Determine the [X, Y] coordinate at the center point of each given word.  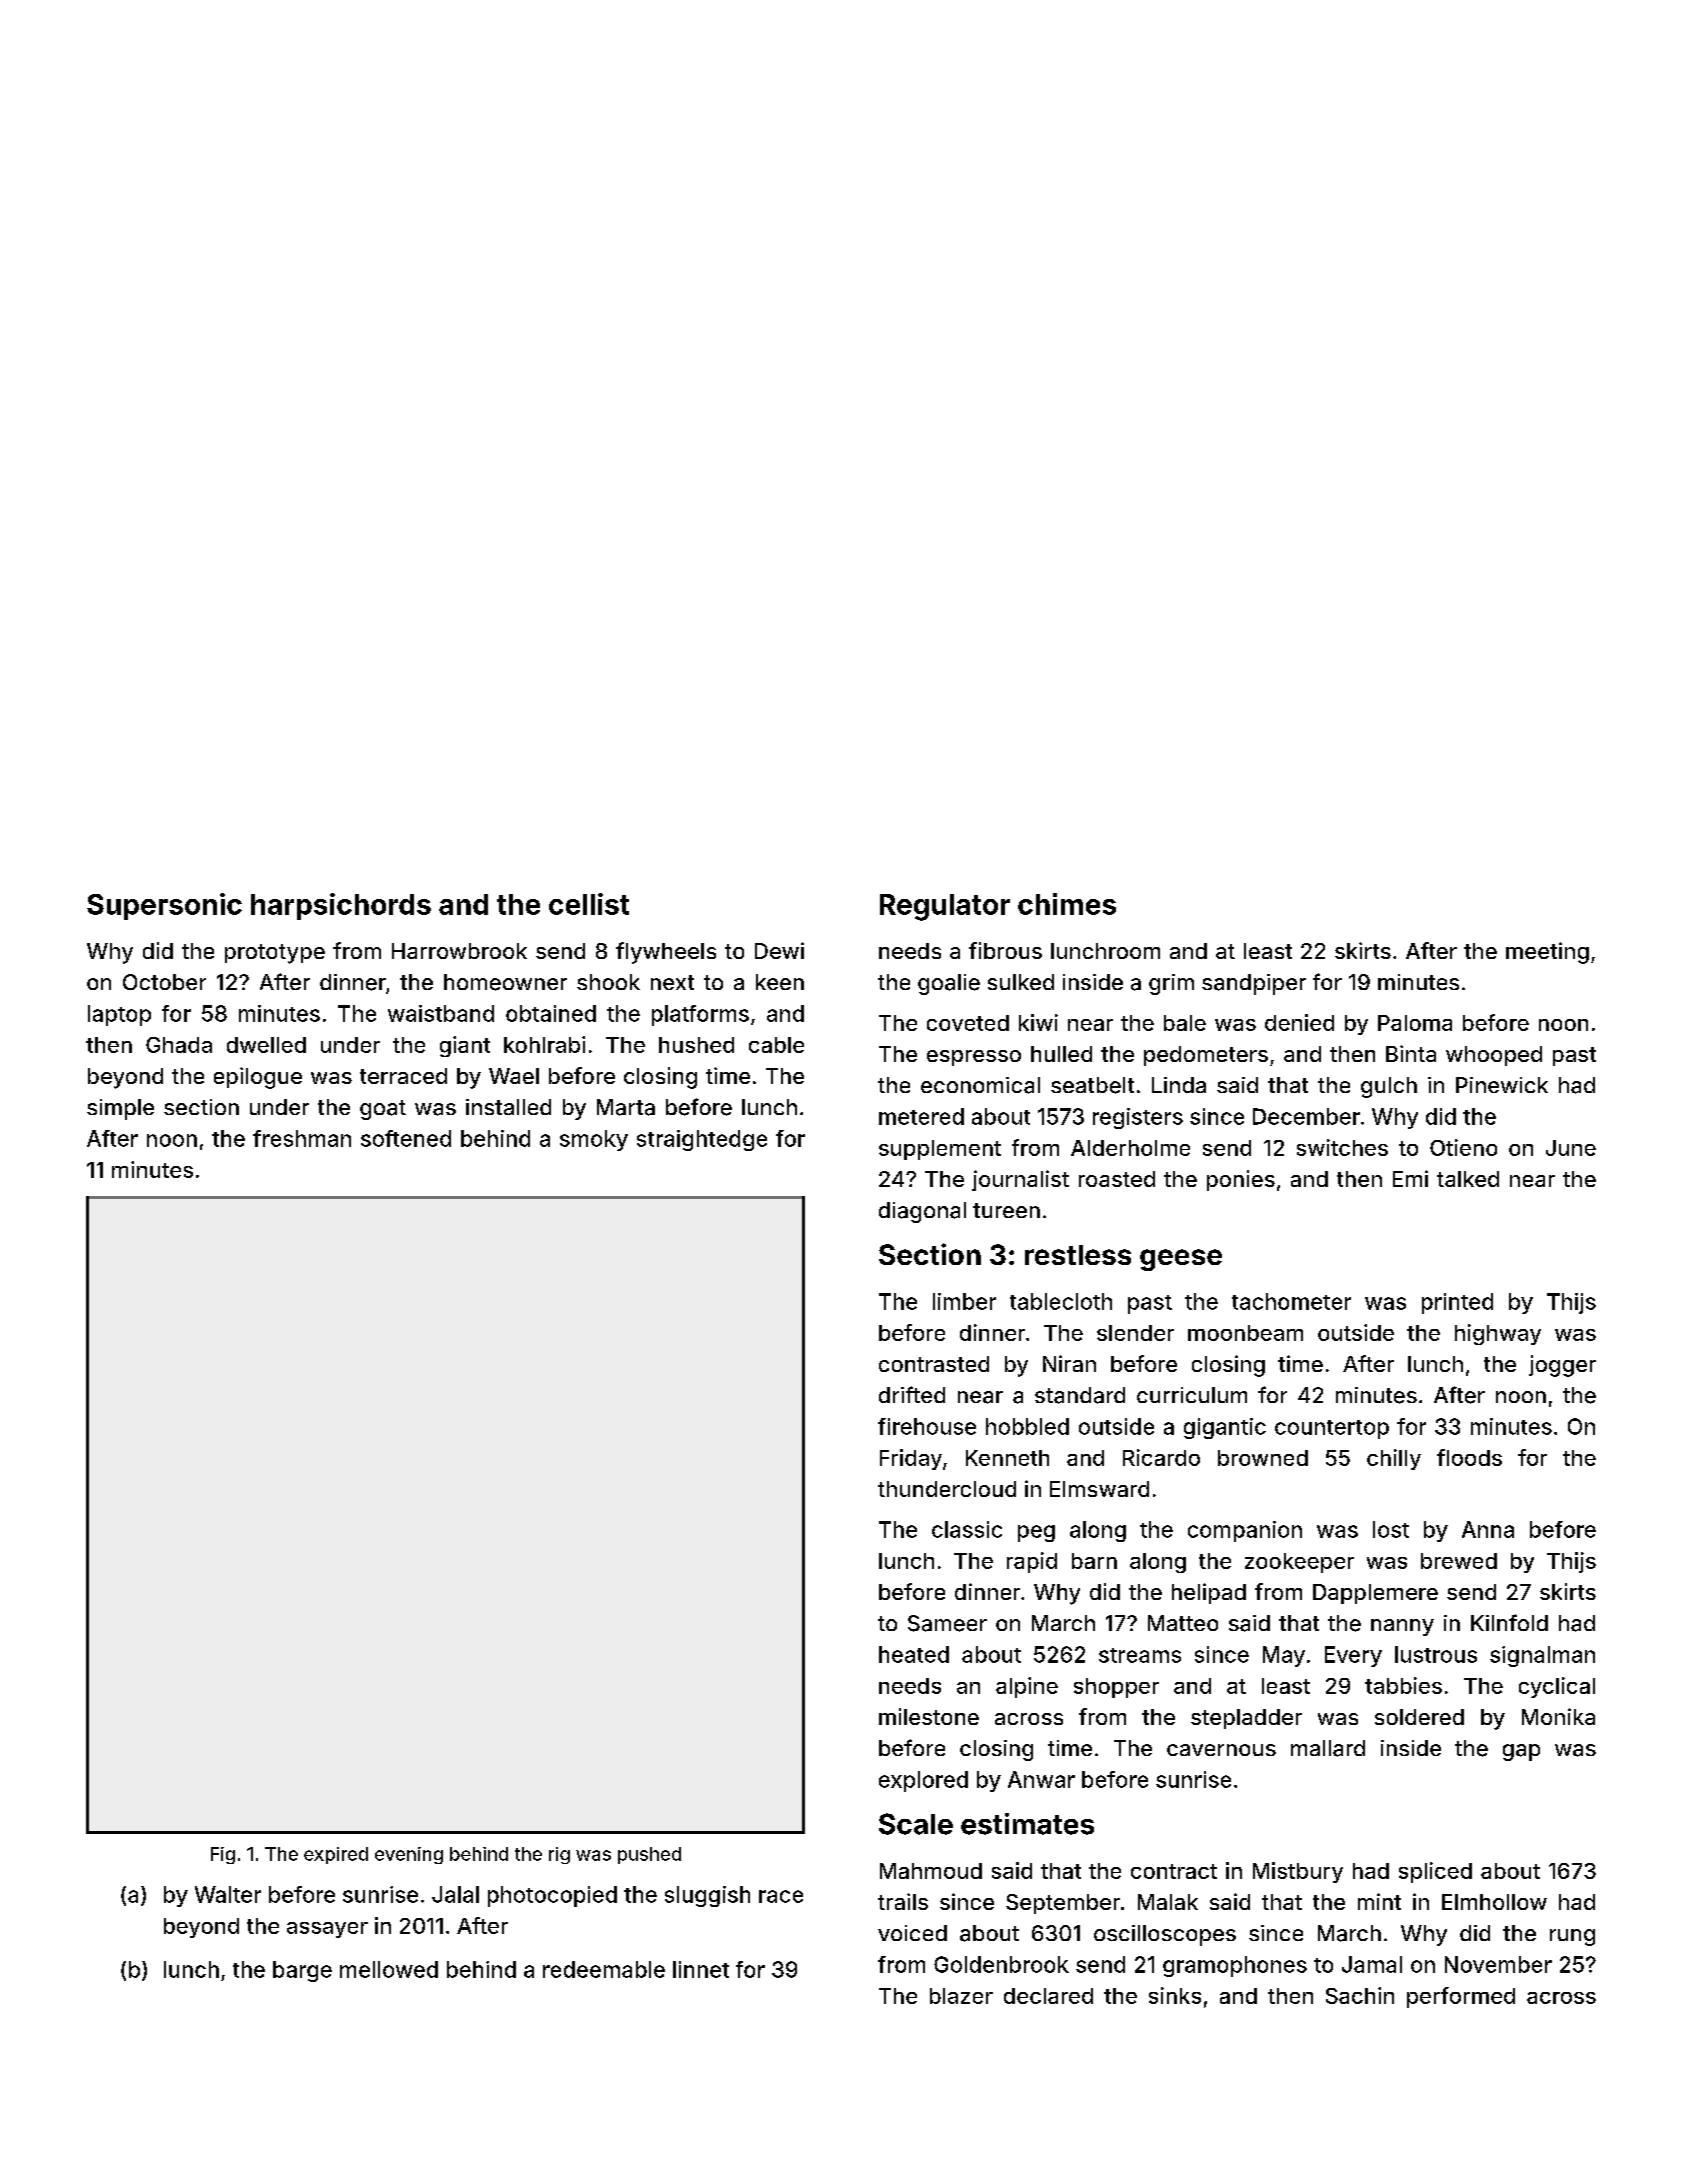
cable [776, 1045]
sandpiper [1254, 984]
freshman [302, 1138]
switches [1342, 1147]
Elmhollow [1494, 1902]
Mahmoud [931, 1871]
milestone [929, 1716]
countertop [1332, 1429]
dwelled [266, 1045]
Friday [911, 1459]
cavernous [1221, 1750]
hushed [696, 1045]
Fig [223, 1855]
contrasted [934, 1364]
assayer [327, 1930]
